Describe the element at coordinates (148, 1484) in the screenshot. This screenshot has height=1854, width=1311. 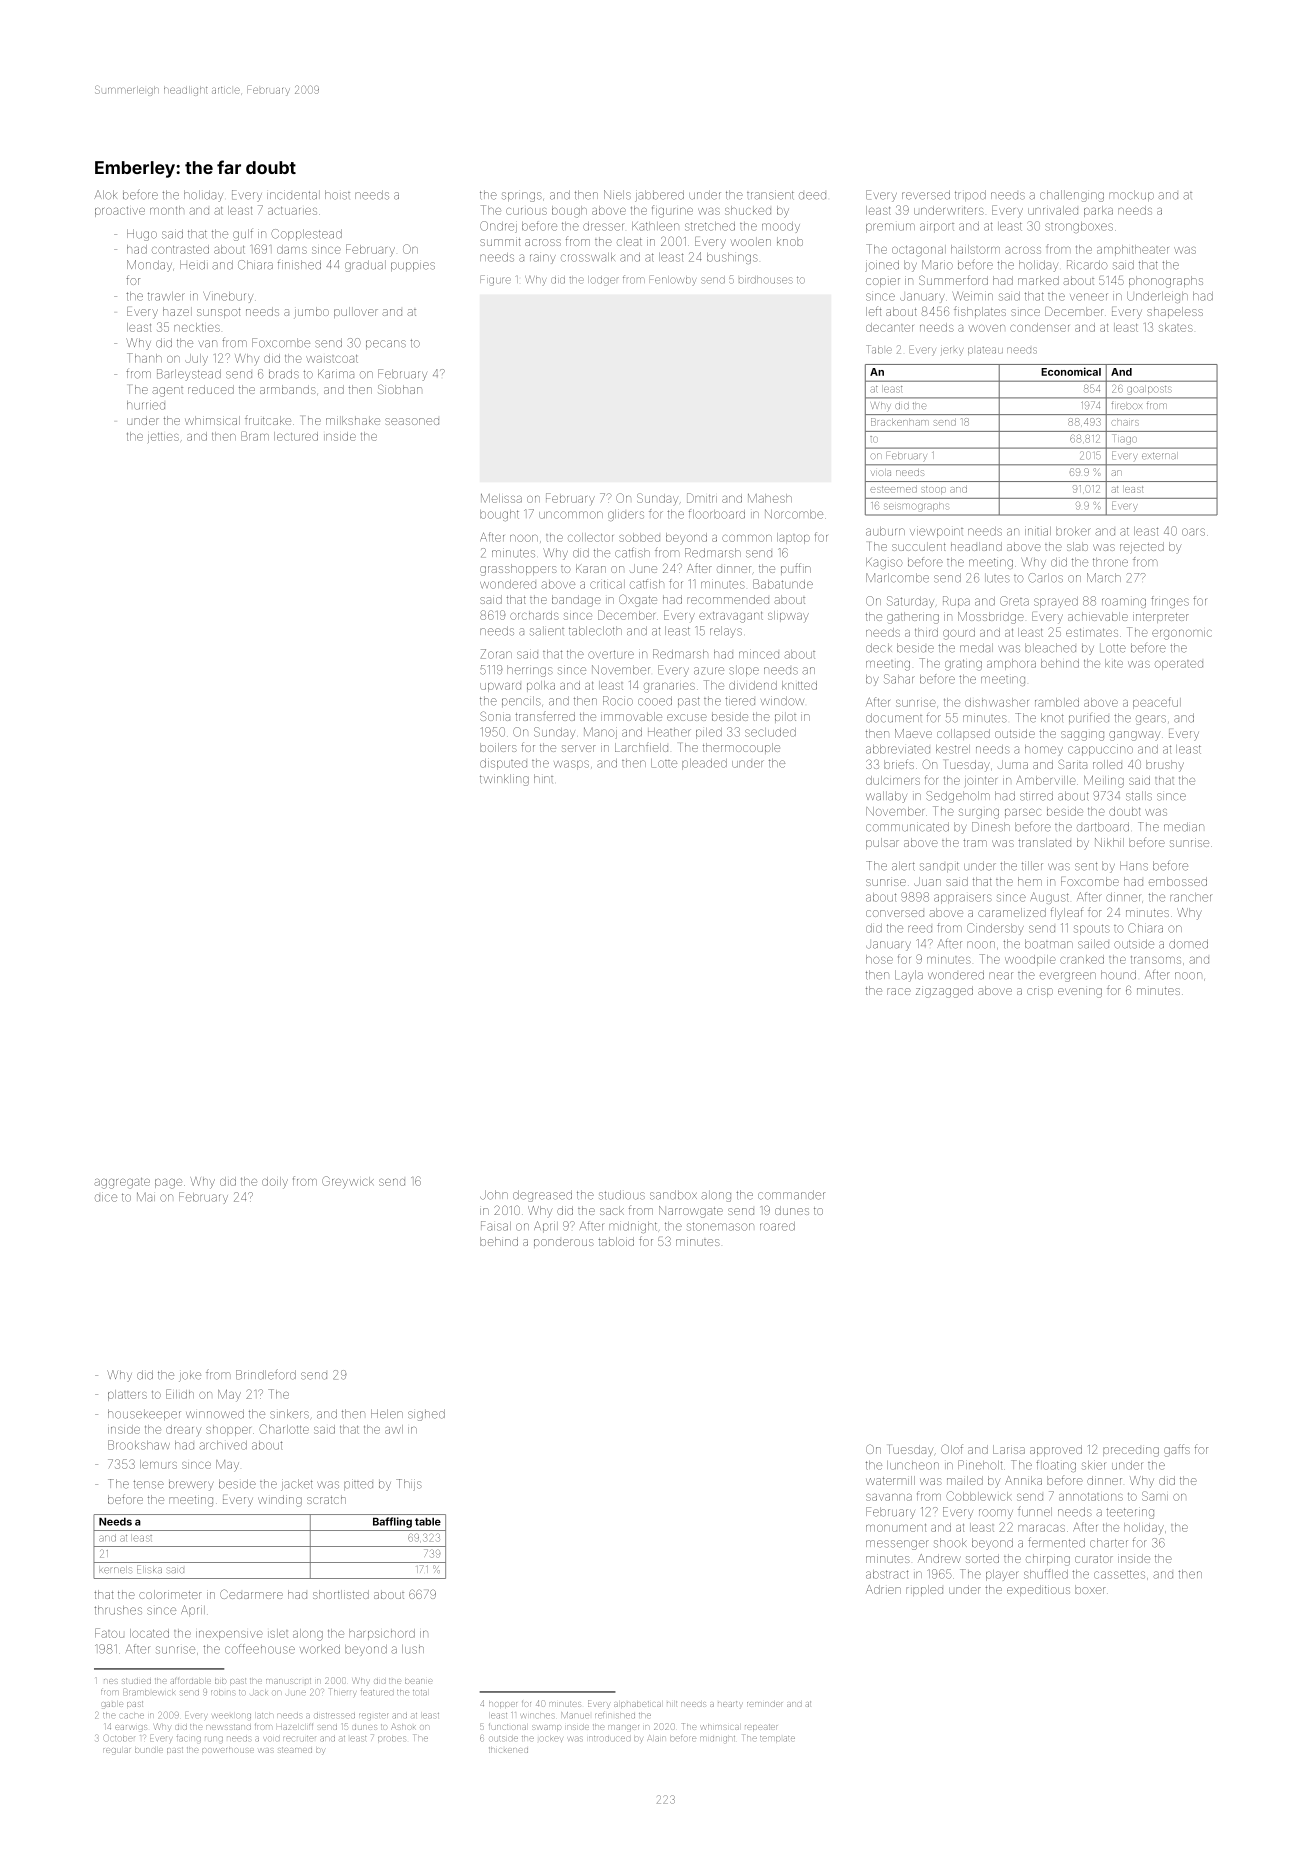
I see `tense` at that location.
